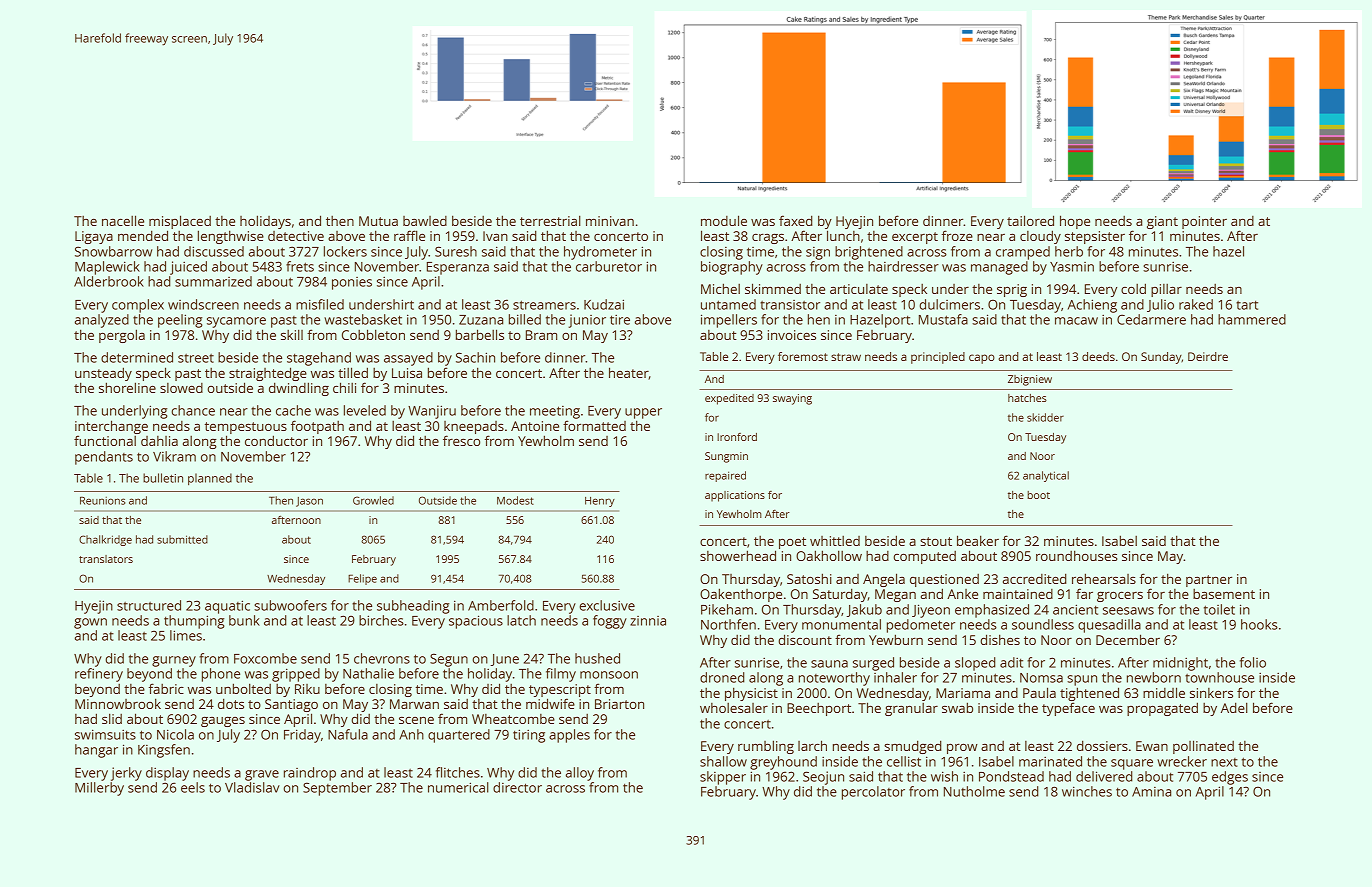 The height and width of the page is (887, 1372). I want to click on roundhouses, so click(1077, 555).
